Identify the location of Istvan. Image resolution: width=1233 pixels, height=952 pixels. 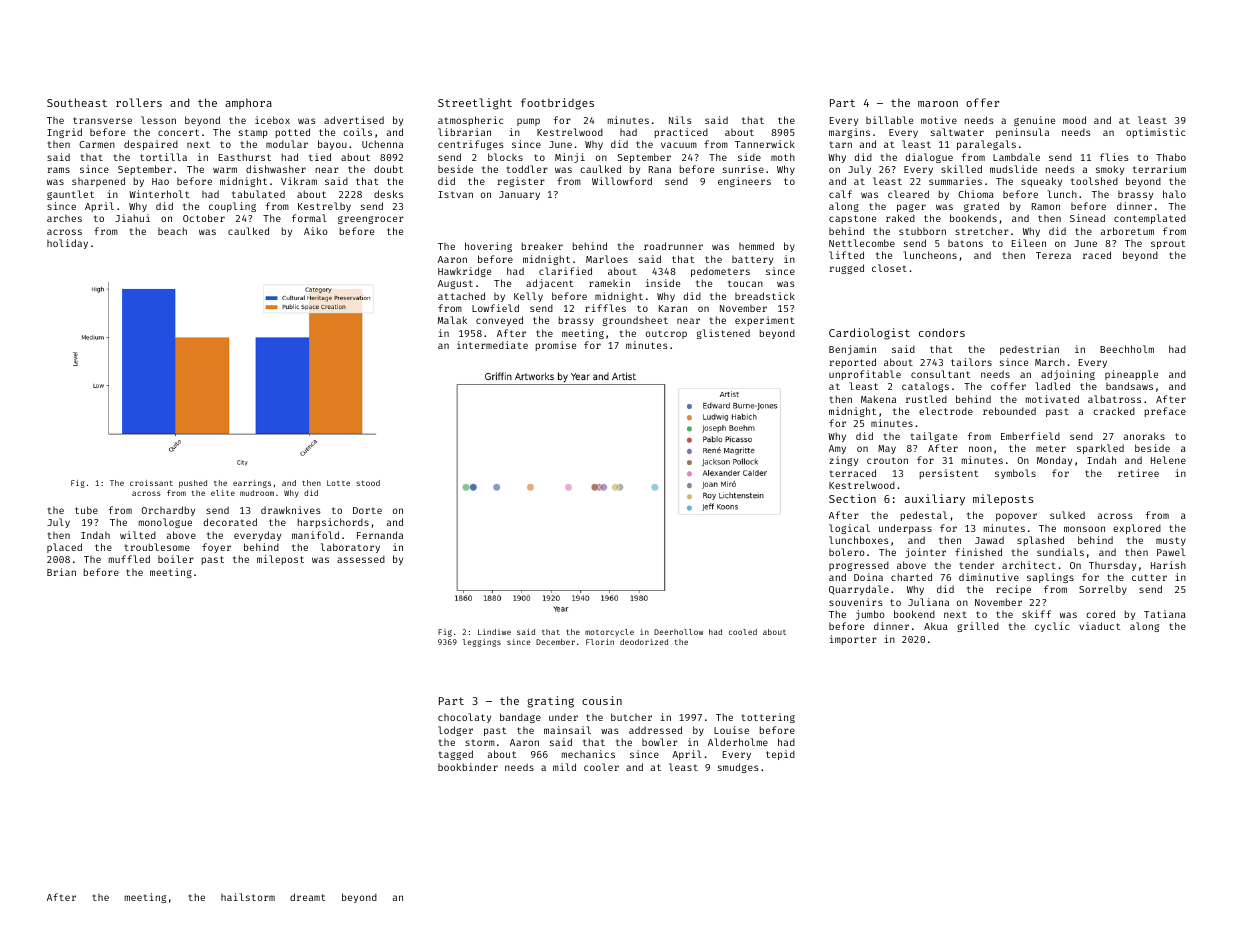
(455, 194).
